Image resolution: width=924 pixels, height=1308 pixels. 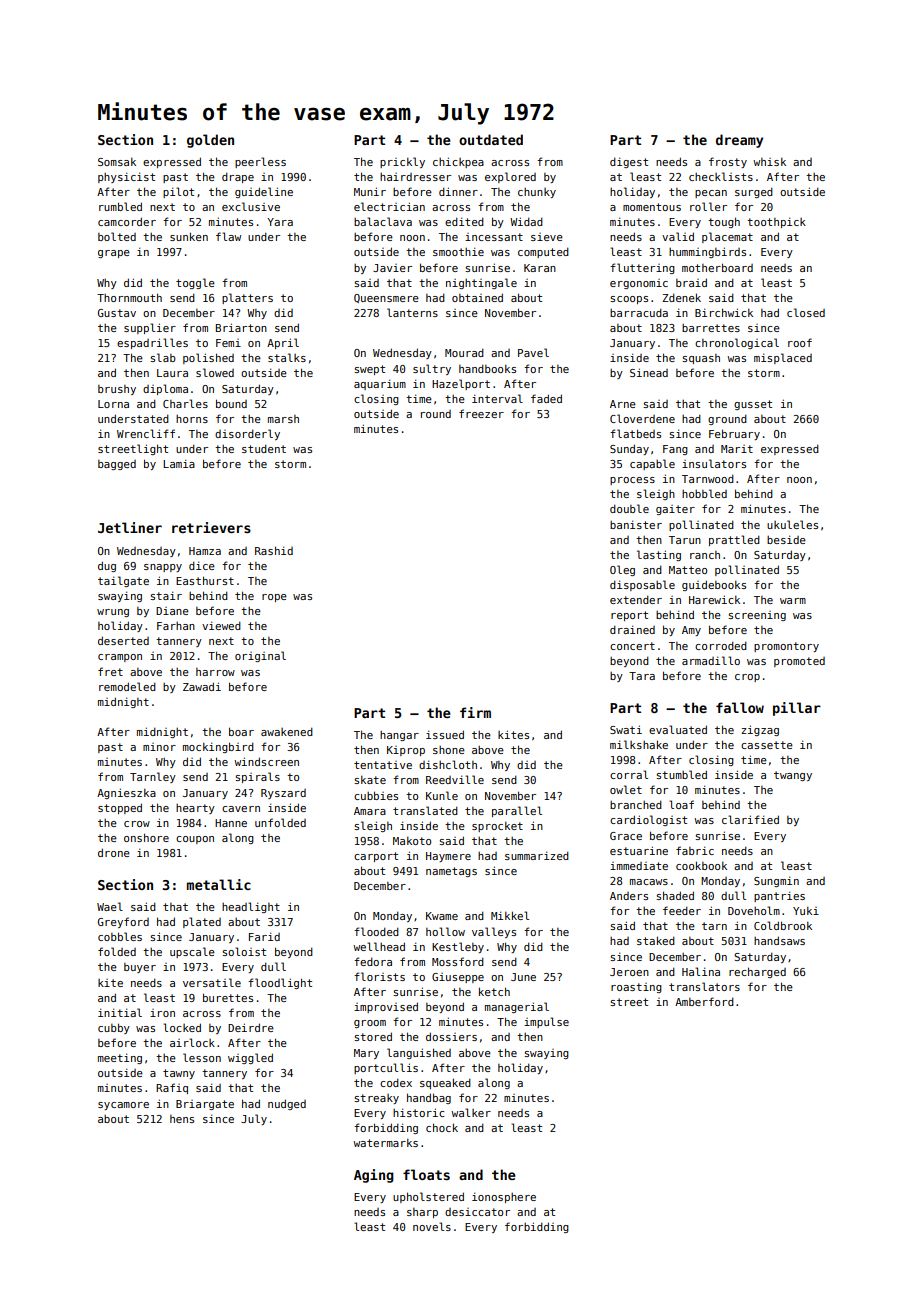 What do you see at coordinates (776, 222) in the page?
I see `toothpick` at bounding box center [776, 222].
